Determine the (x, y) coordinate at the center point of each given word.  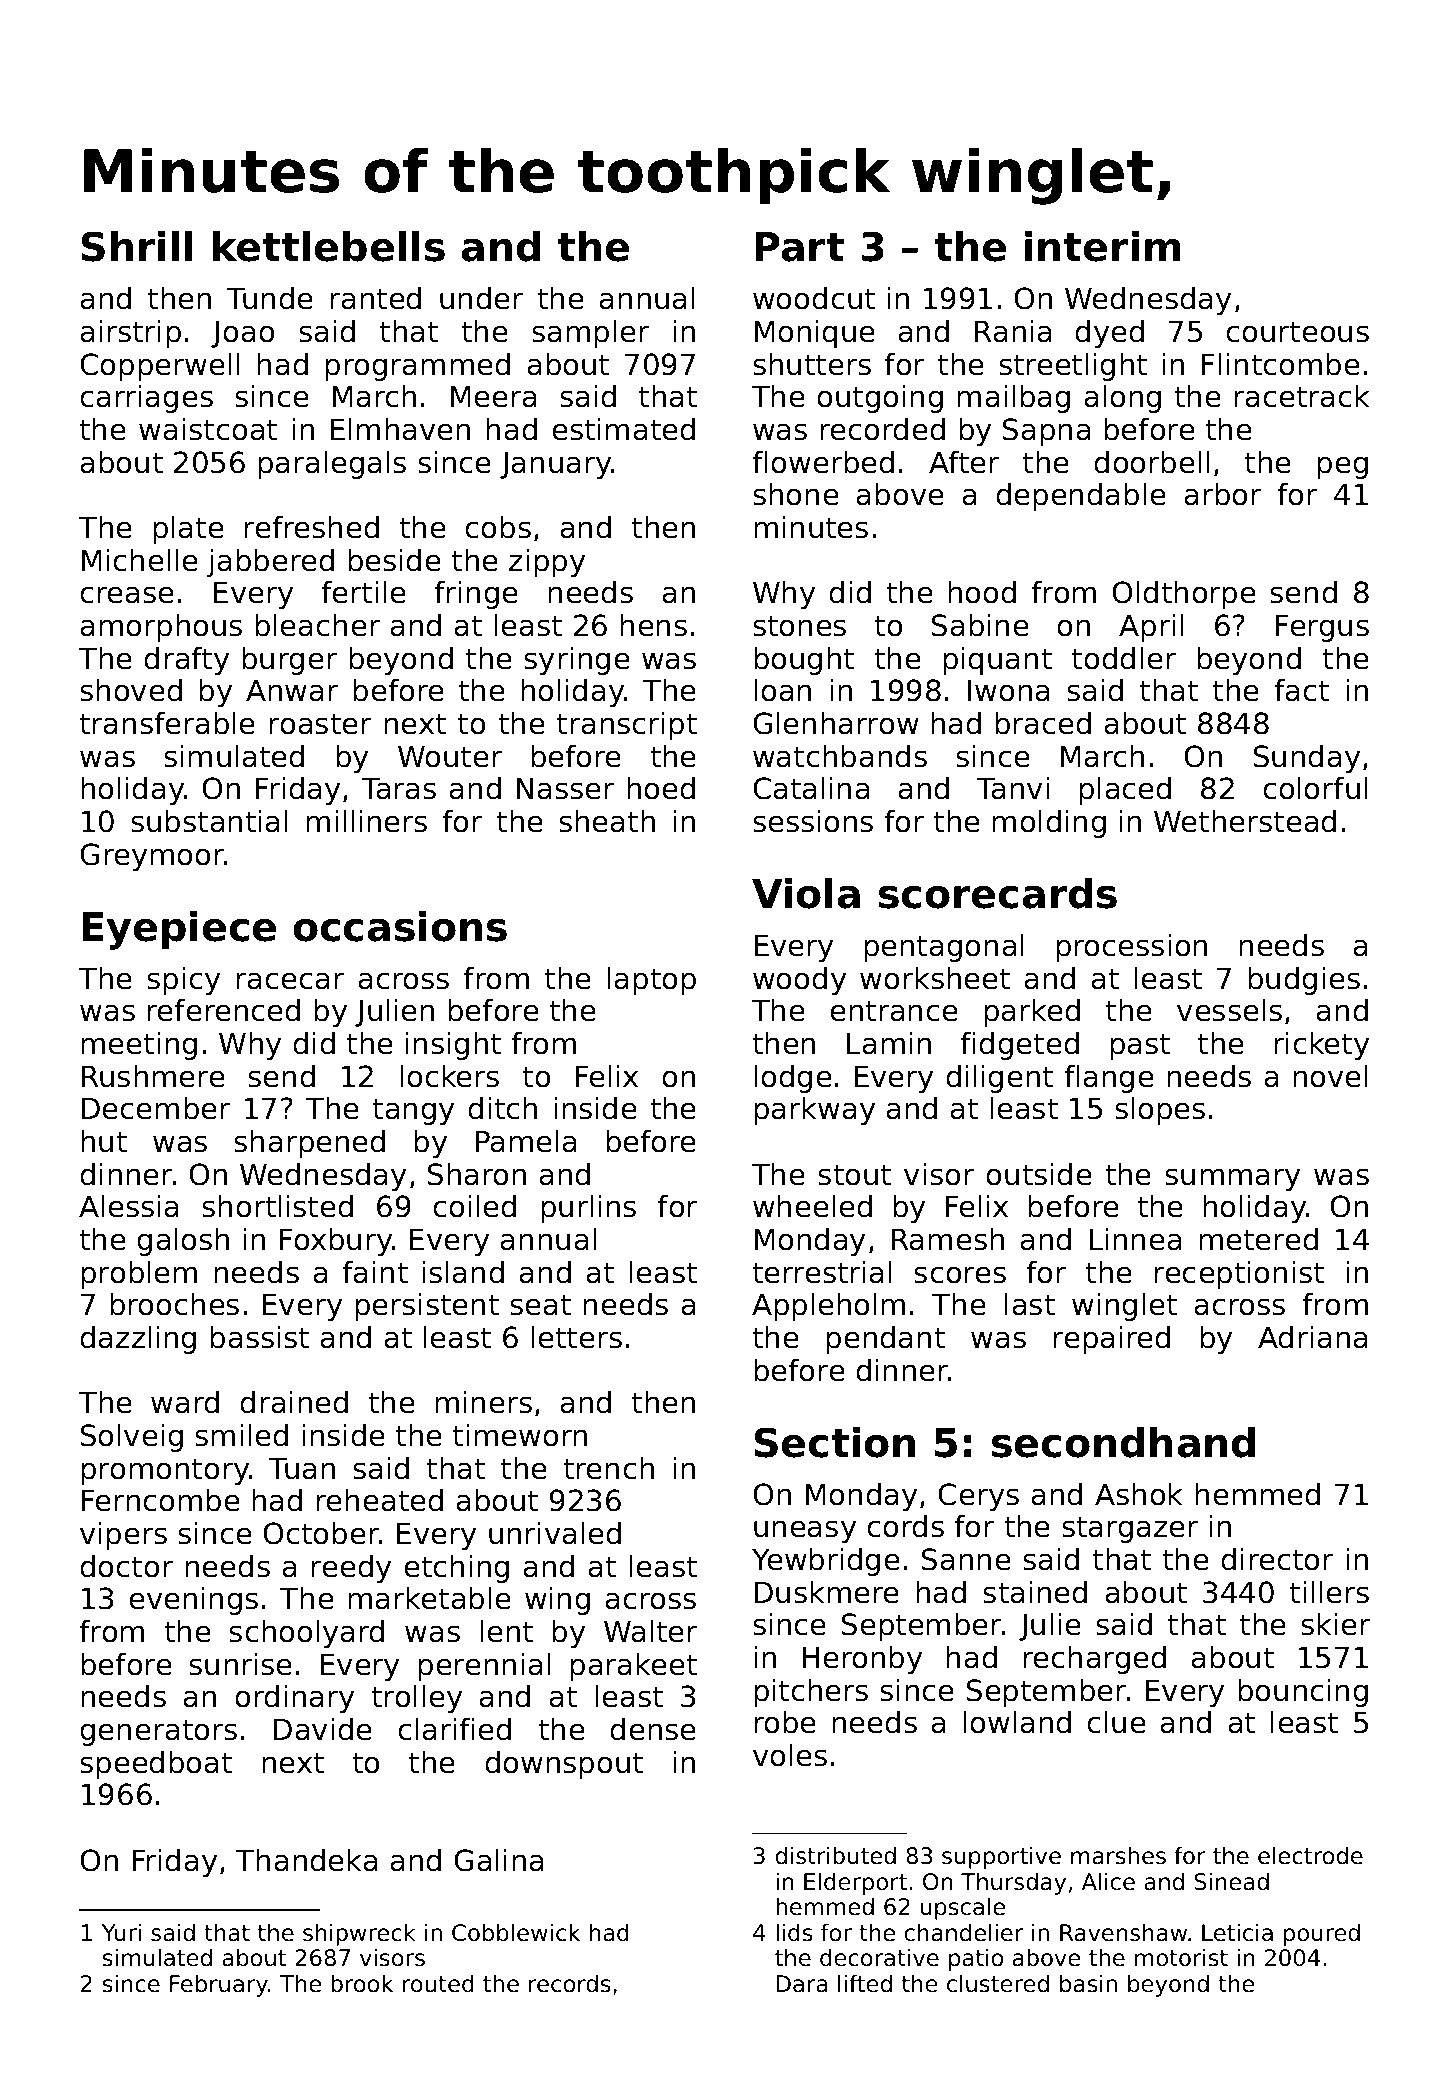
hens (653, 625)
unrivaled (555, 1533)
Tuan (302, 1468)
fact (1301, 690)
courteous (1297, 332)
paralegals (332, 465)
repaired (1111, 1340)
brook (362, 1983)
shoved (131, 690)
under (481, 298)
